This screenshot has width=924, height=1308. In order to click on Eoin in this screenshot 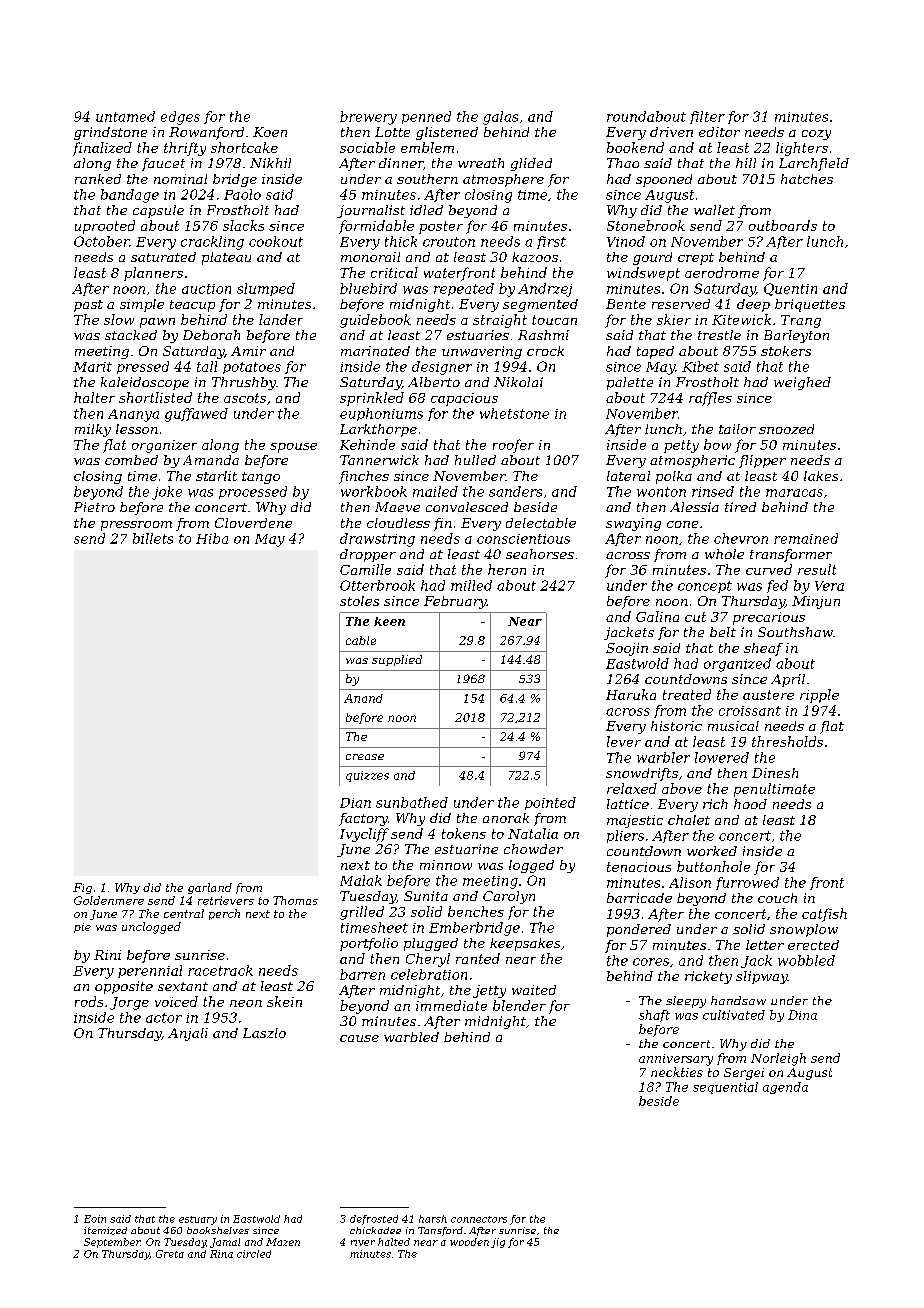, I will do `click(95, 1219)`.
